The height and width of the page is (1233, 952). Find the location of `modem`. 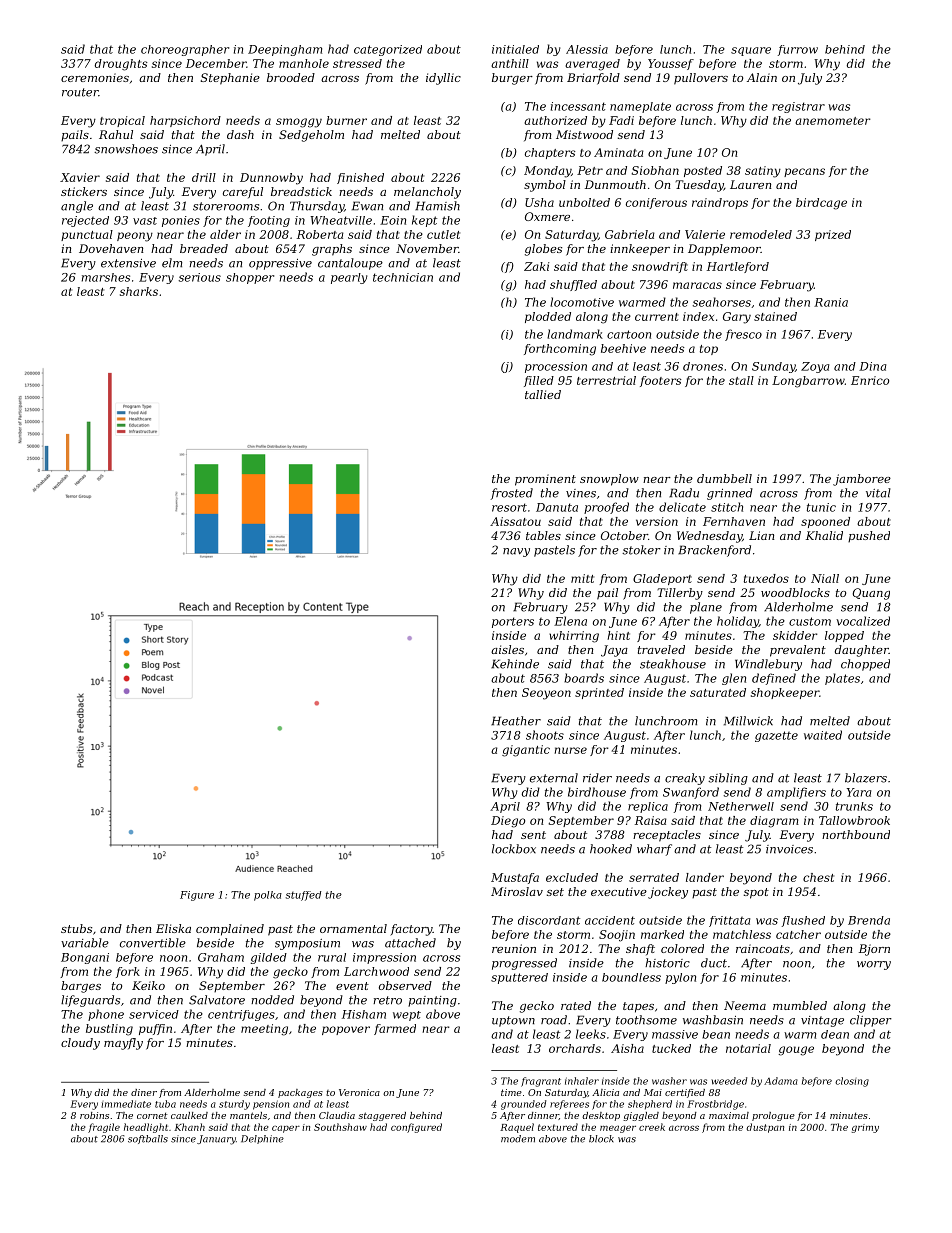

modem is located at coordinates (518, 1139).
